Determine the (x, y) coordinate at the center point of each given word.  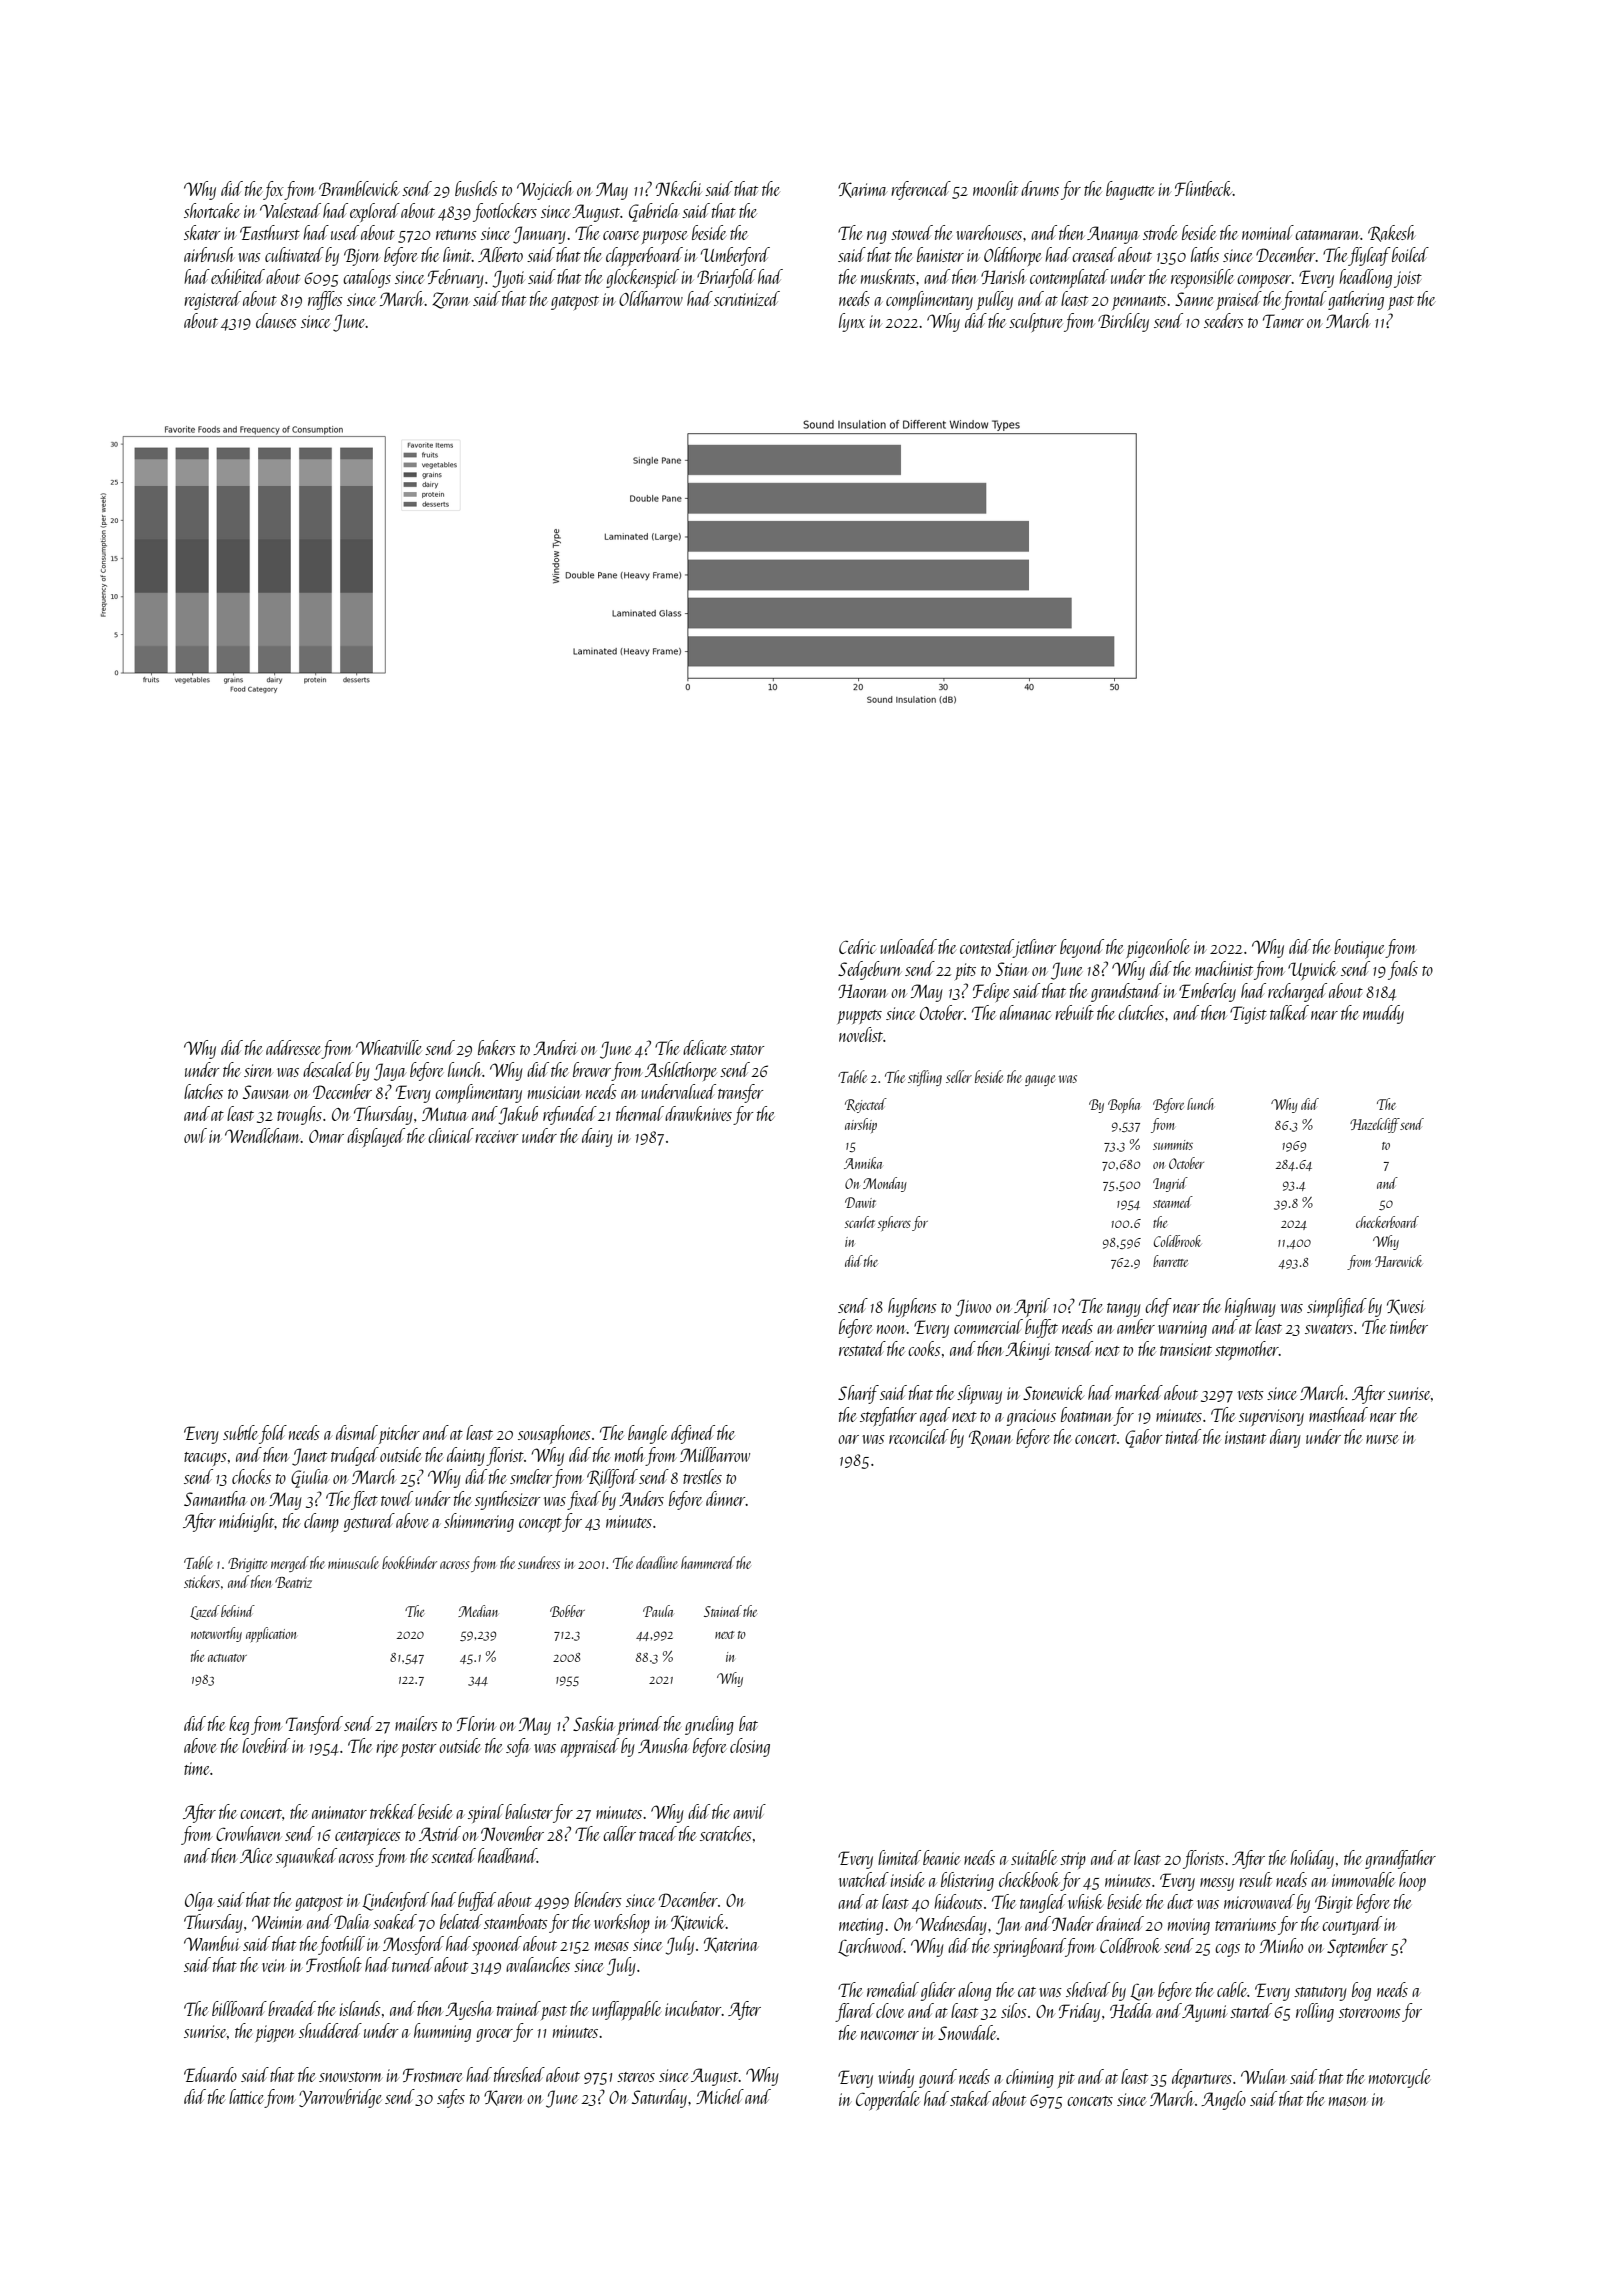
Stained (723, 1611)
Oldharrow (651, 298)
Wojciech (545, 190)
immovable (1363, 1879)
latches (203, 1091)
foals (1403, 970)
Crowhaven (248, 1833)
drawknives (698, 1113)
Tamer (1283, 321)
